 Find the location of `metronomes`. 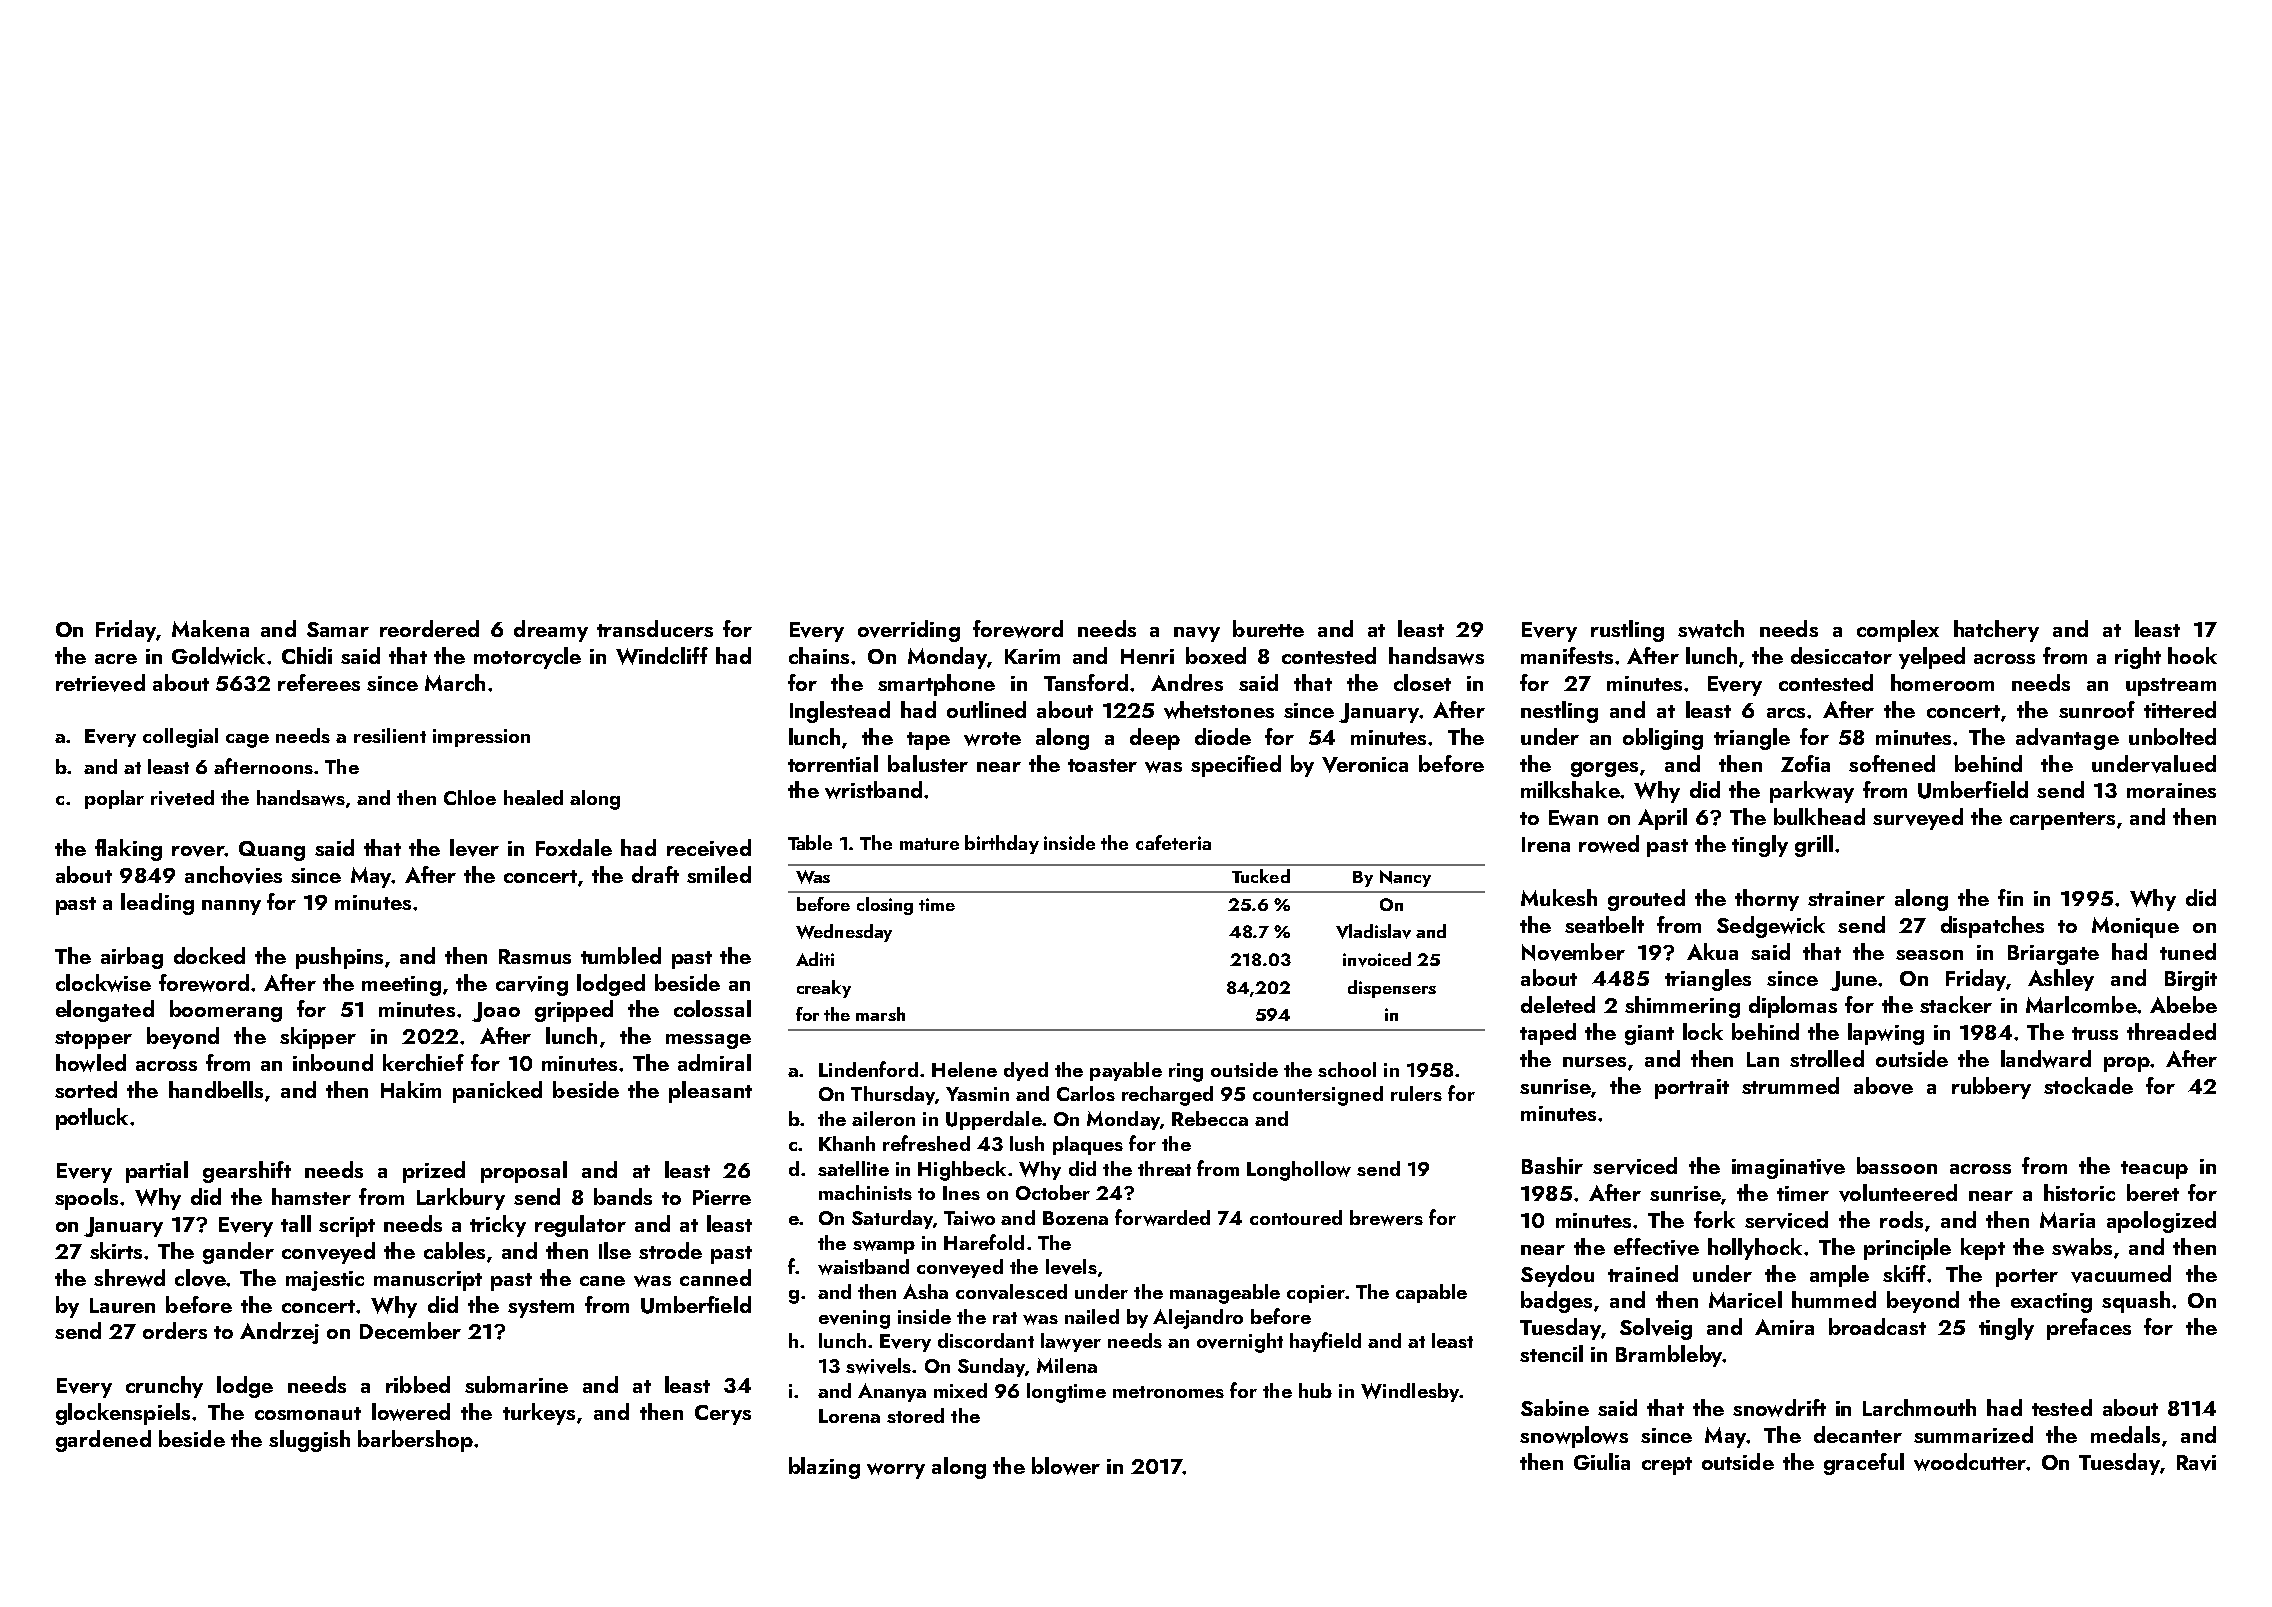

metronomes is located at coordinates (1168, 1392).
